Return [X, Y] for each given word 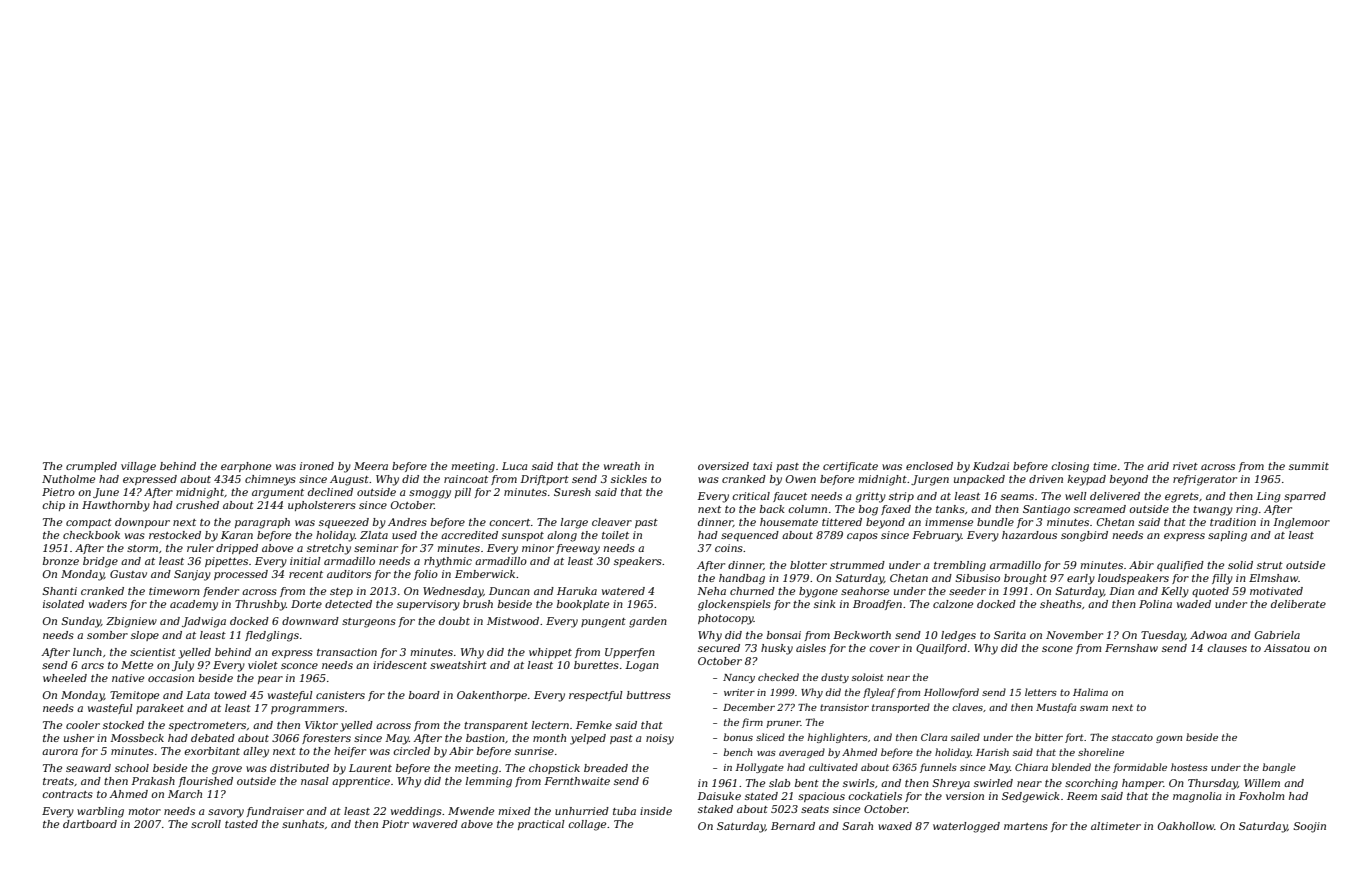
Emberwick [485, 574]
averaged [802, 753]
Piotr [395, 824]
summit [1309, 466]
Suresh [572, 492]
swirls [859, 783]
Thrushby [260, 605]
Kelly [1175, 592]
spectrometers [207, 726]
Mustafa [1056, 708]
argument [278, 494]
